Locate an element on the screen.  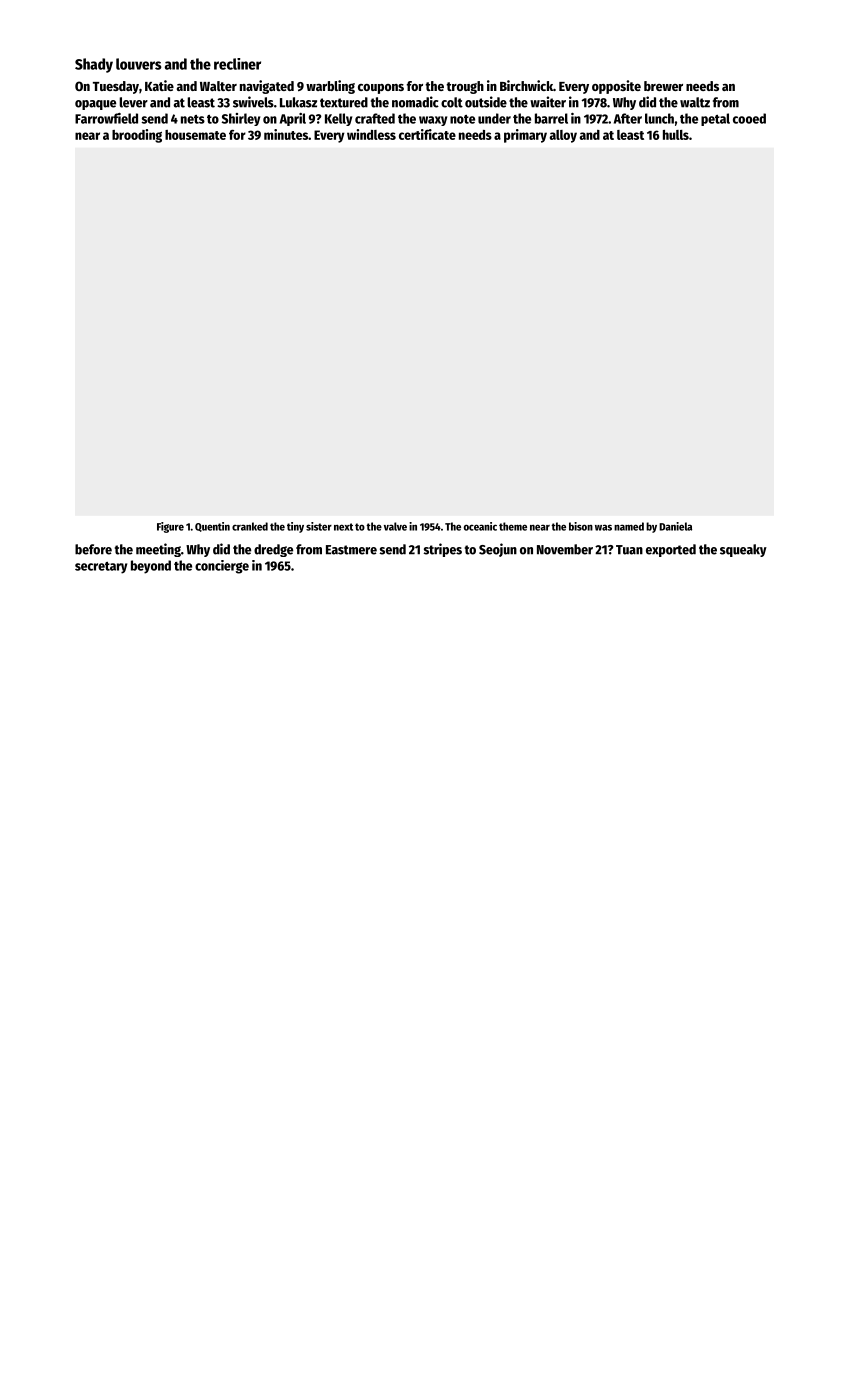
Figure is located at coordinates (170, 527).
